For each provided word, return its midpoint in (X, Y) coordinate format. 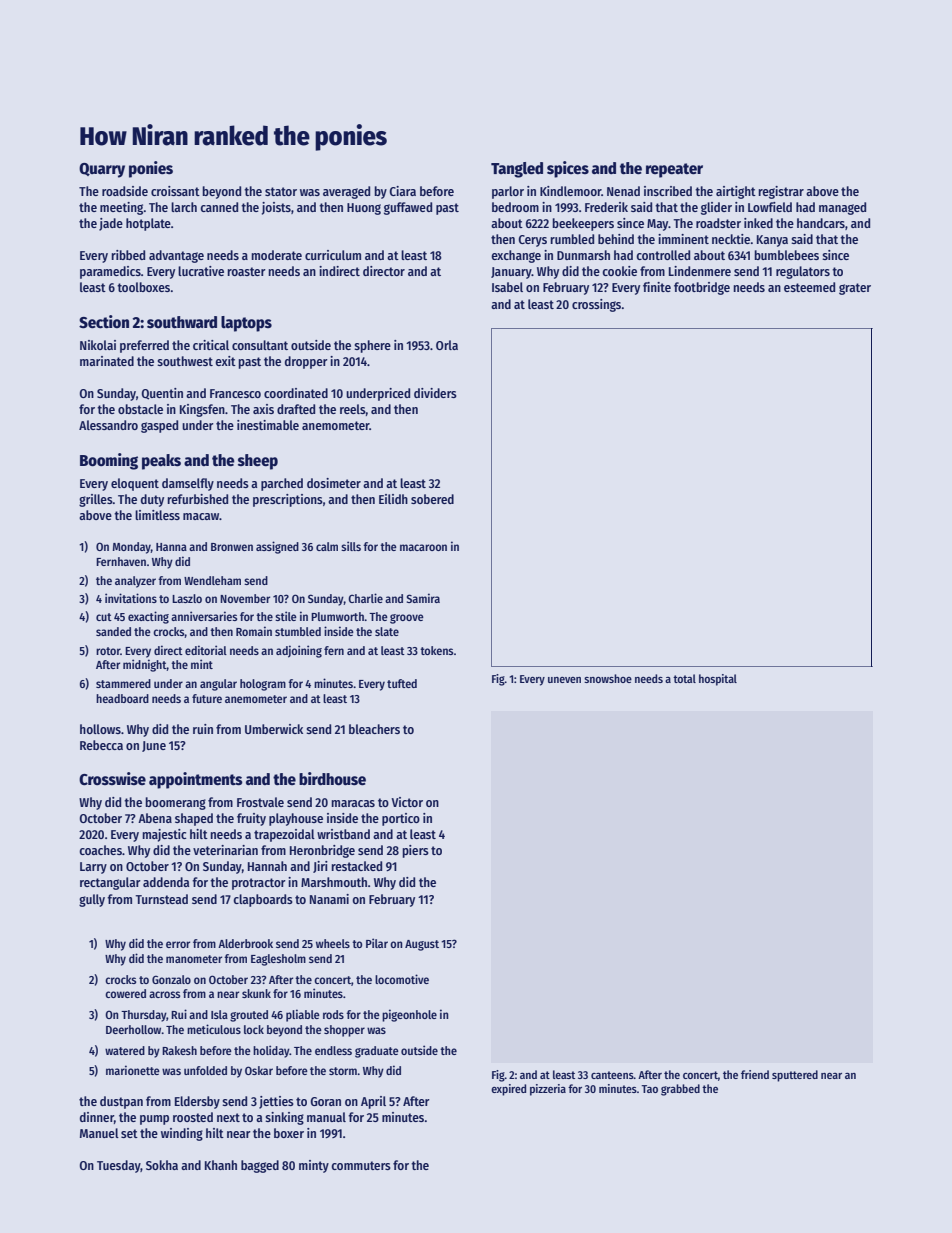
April (373, 1102)
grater (855, 289)
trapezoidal (284, 835)
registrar (781, 192)
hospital (718, 680)
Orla (447, 345)
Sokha (162, 1165)
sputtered (795, 1076)
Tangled (517, 170)
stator (281, 191)
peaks (161, 462)
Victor (407, 802)
